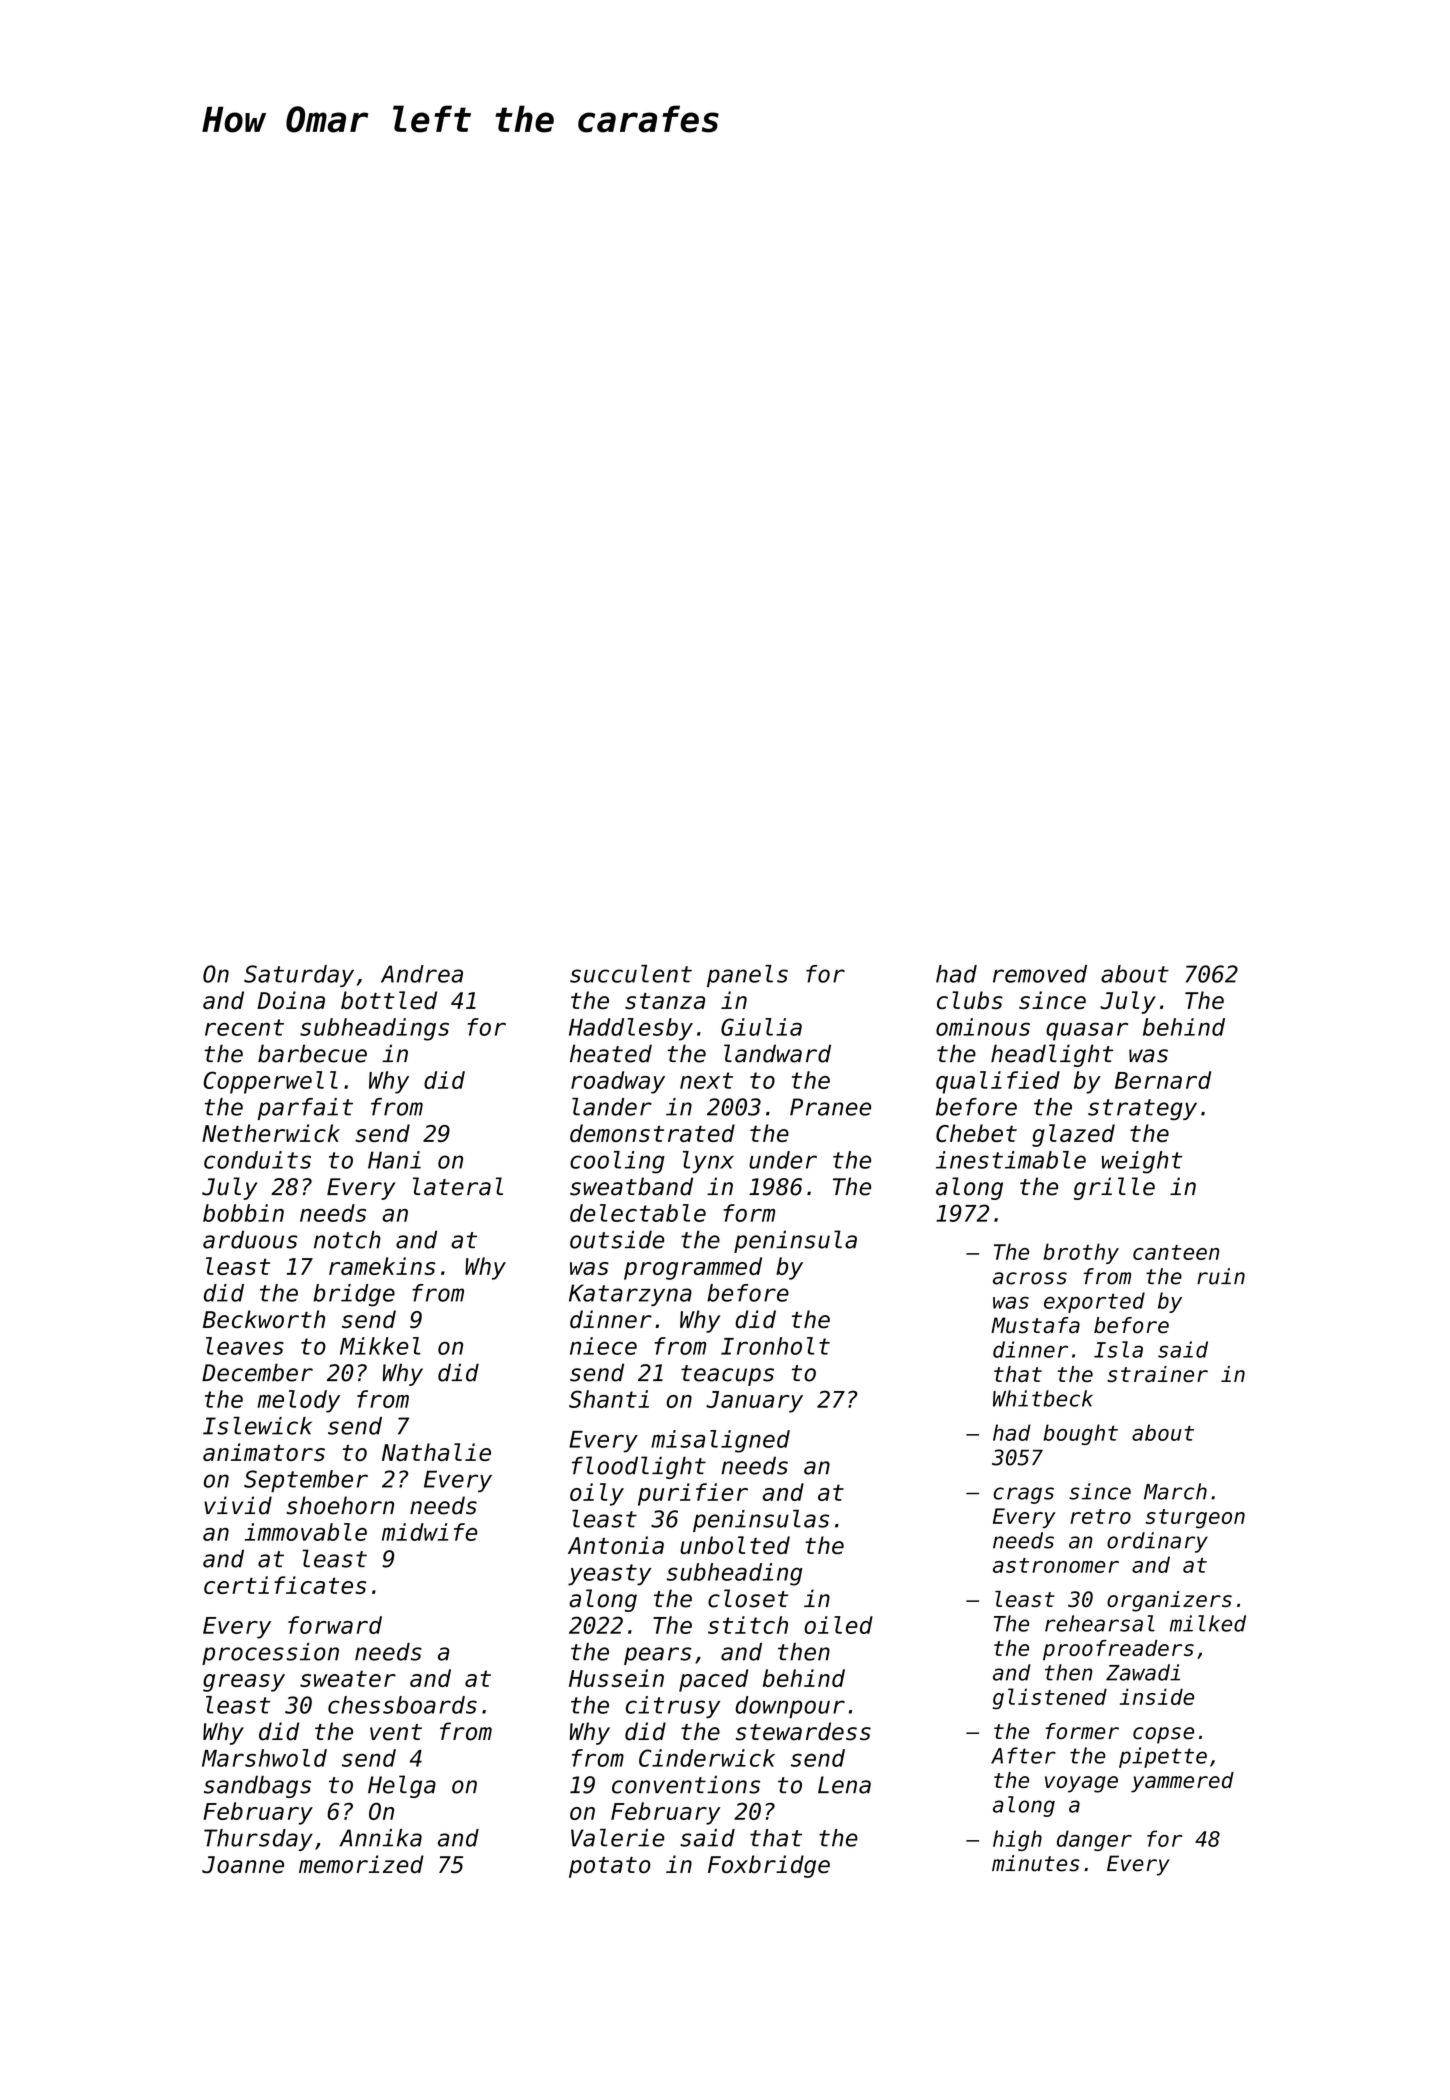 The width and height of the screenshot is (1450, 2100). What do you see at coordinates (777, 1053) in the screenshot?
I see `landward` at bounding box center [777, 1053].
